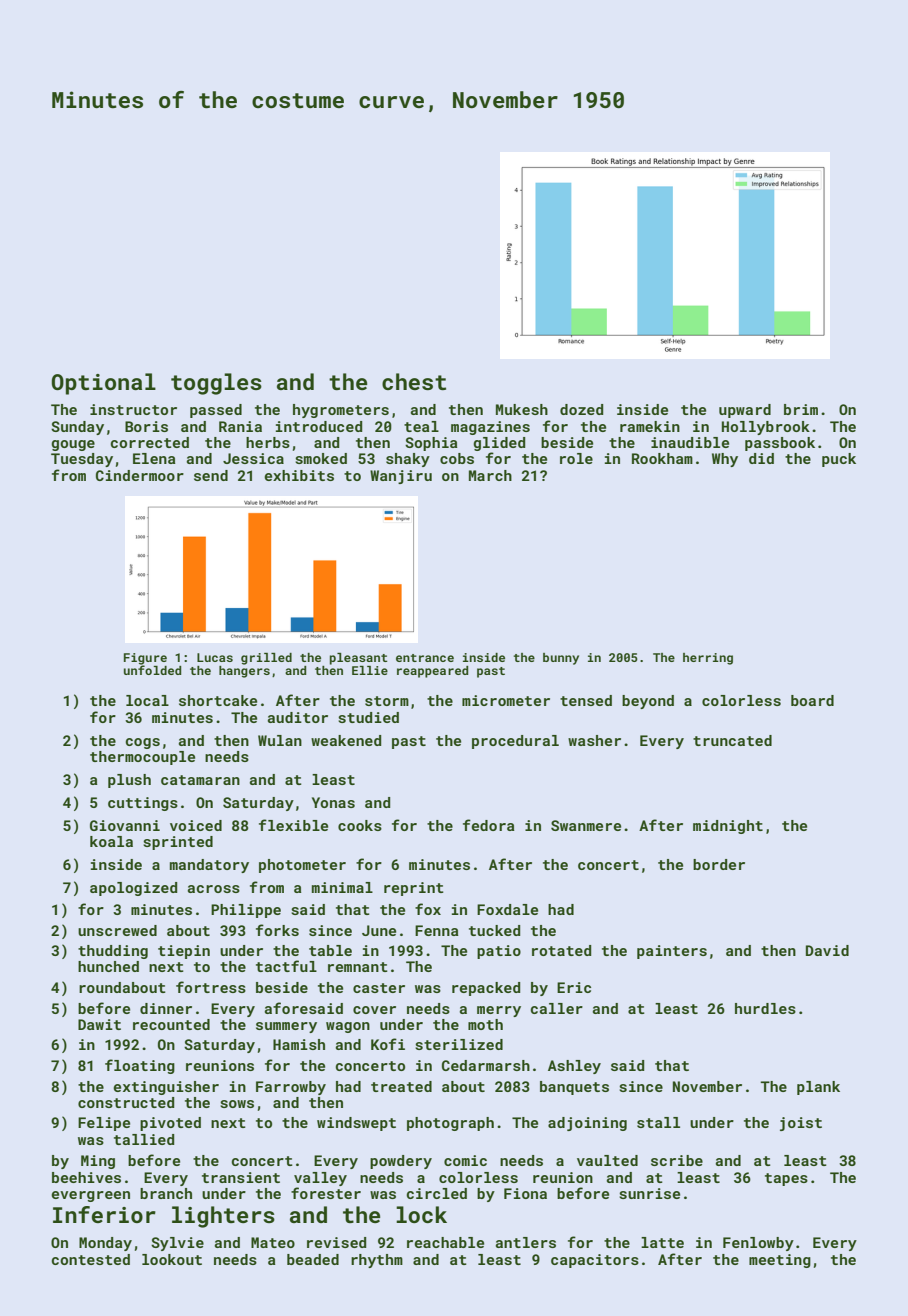 This screenshot has width=908, height=1316. I want to click on dozed, so click(581, 409).
